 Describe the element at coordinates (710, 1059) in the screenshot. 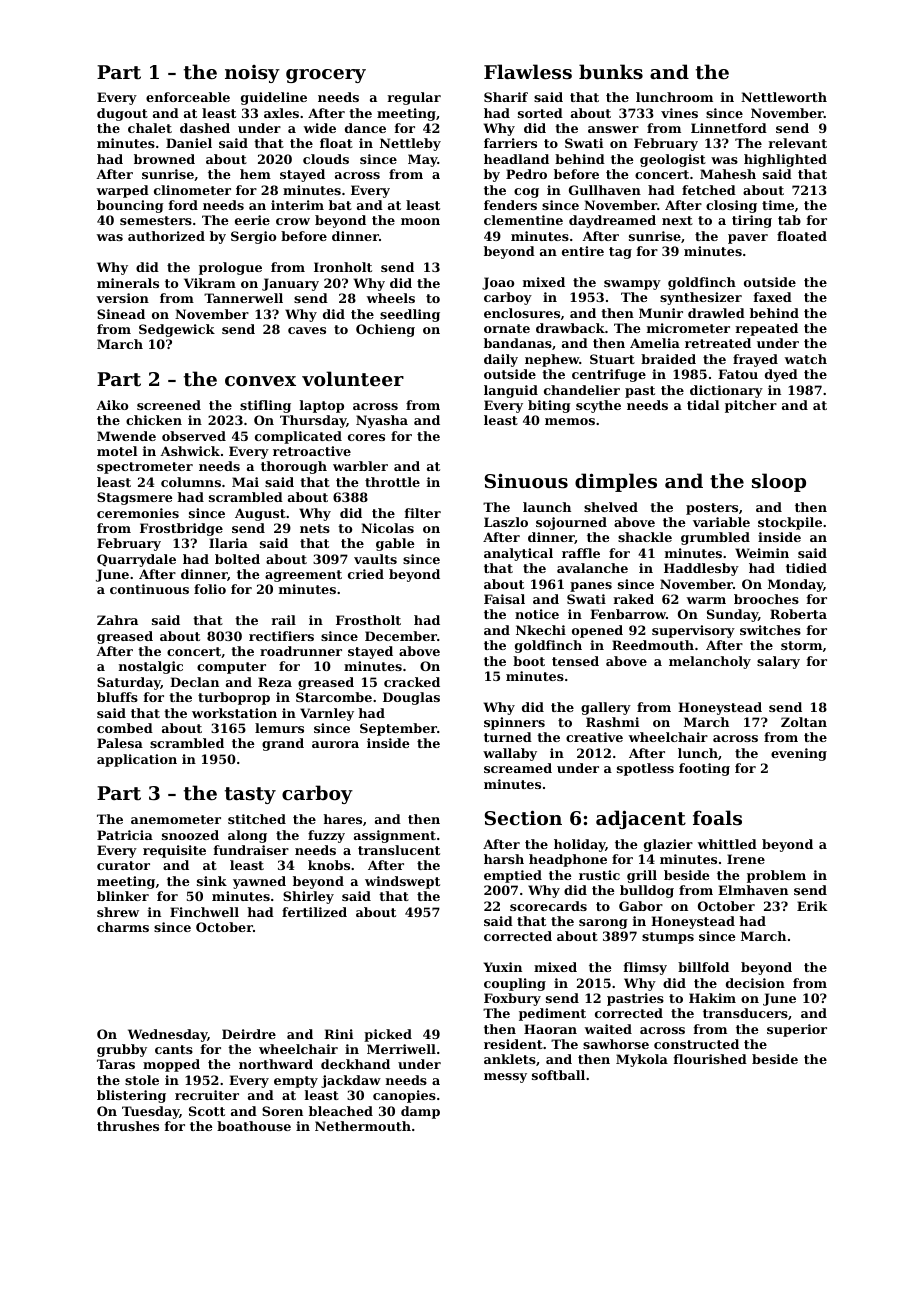

I see `flourished` at that location.
